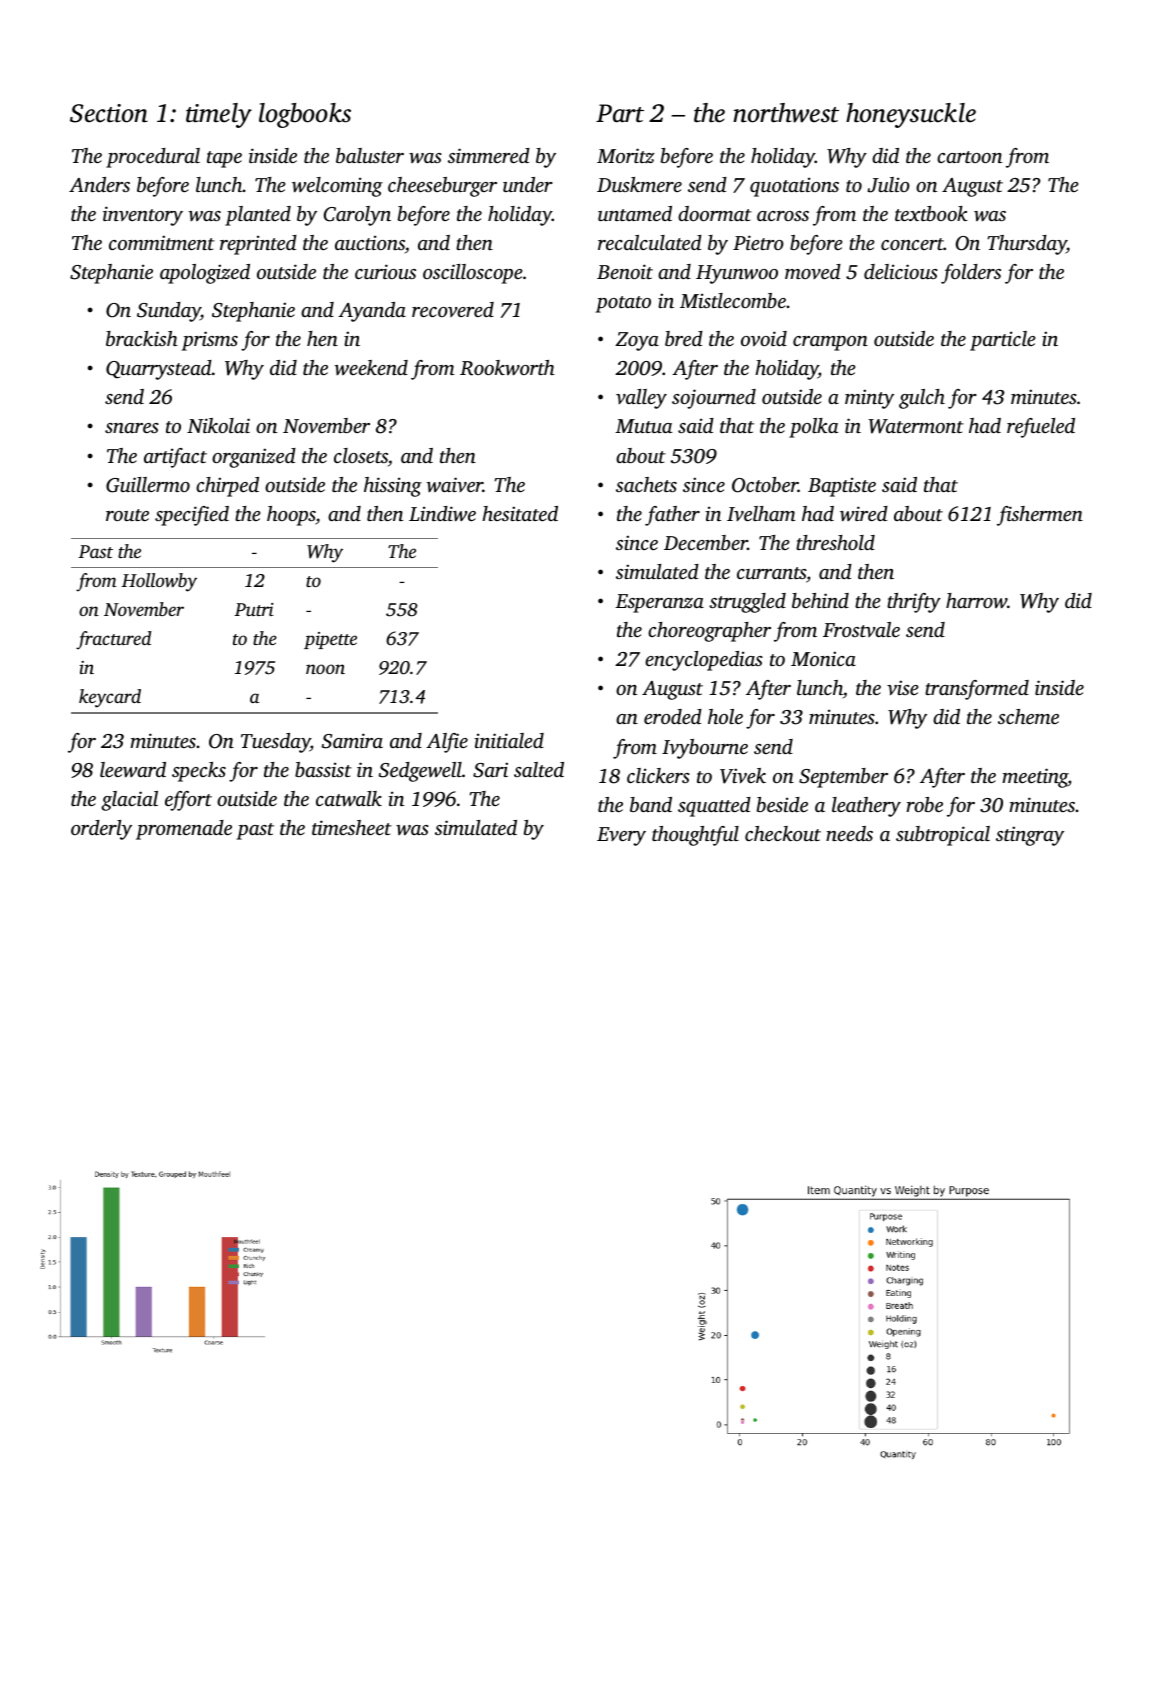  Describe the element at coordinates (911, 115) in the screenshot. I see `honeysuckle` at that location.
